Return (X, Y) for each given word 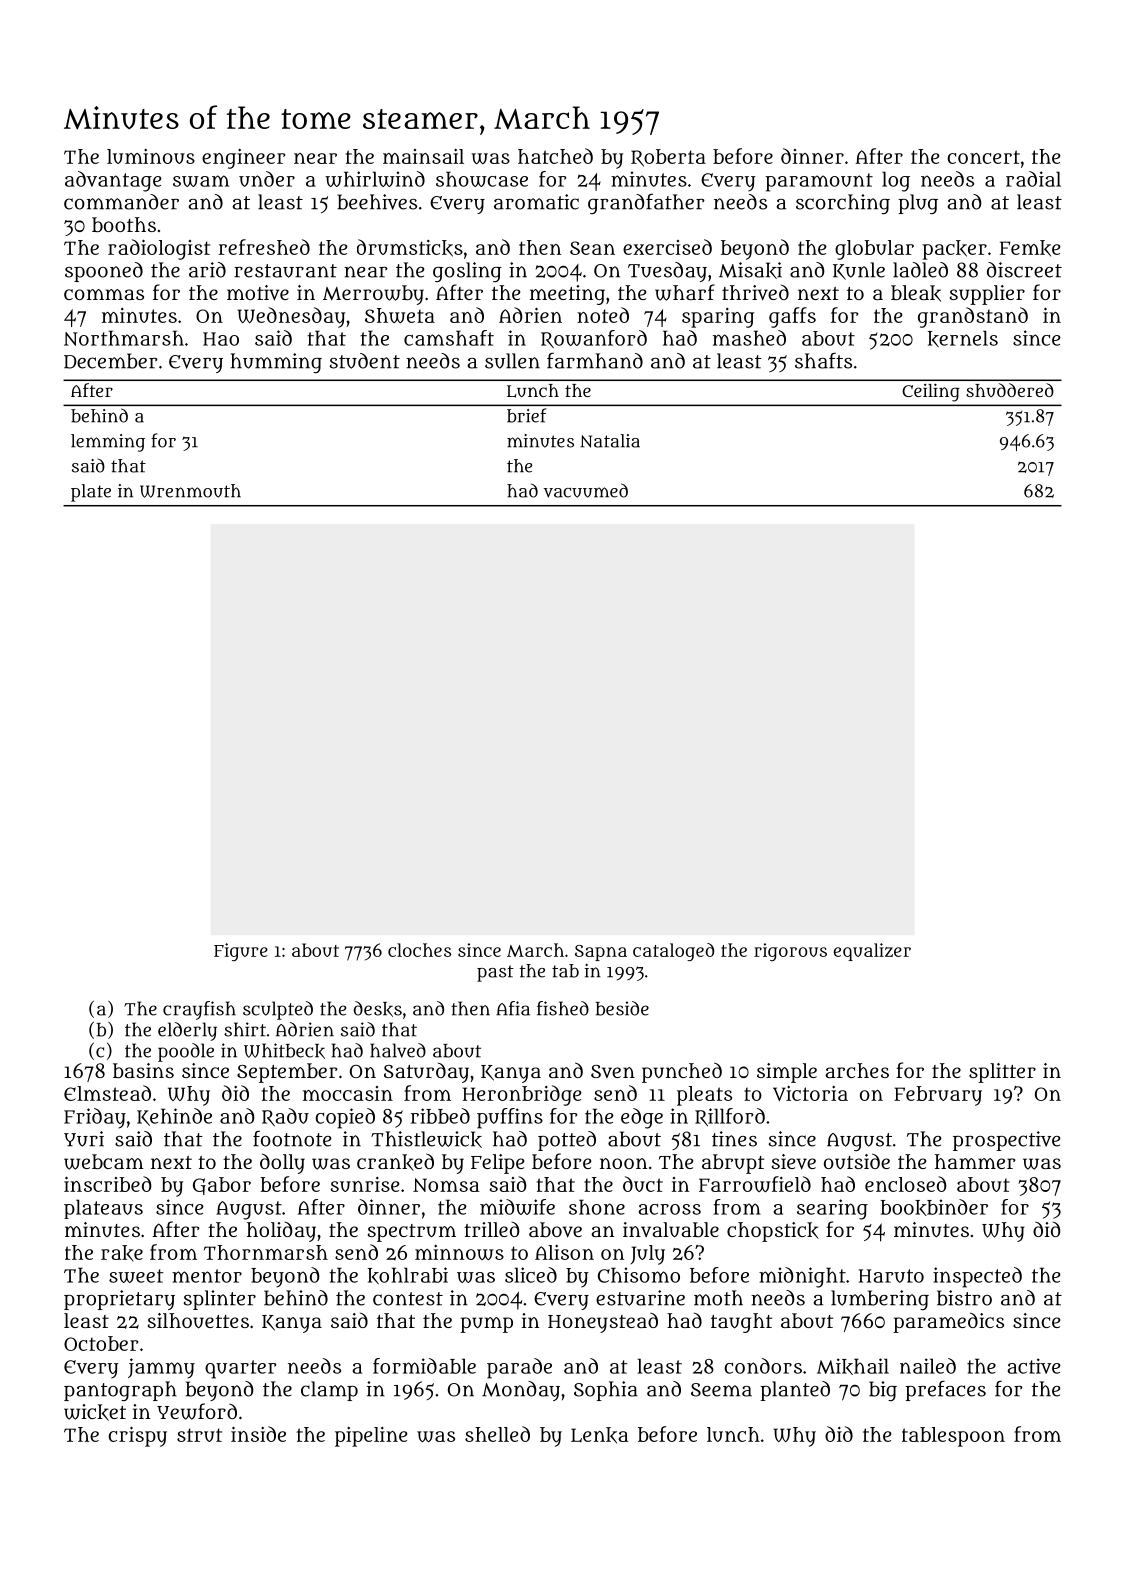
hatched (555, 156)
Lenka (600, 1435)
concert (983, 157)
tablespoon (953, 1437)
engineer (243, 159)
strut (199, 1435)
